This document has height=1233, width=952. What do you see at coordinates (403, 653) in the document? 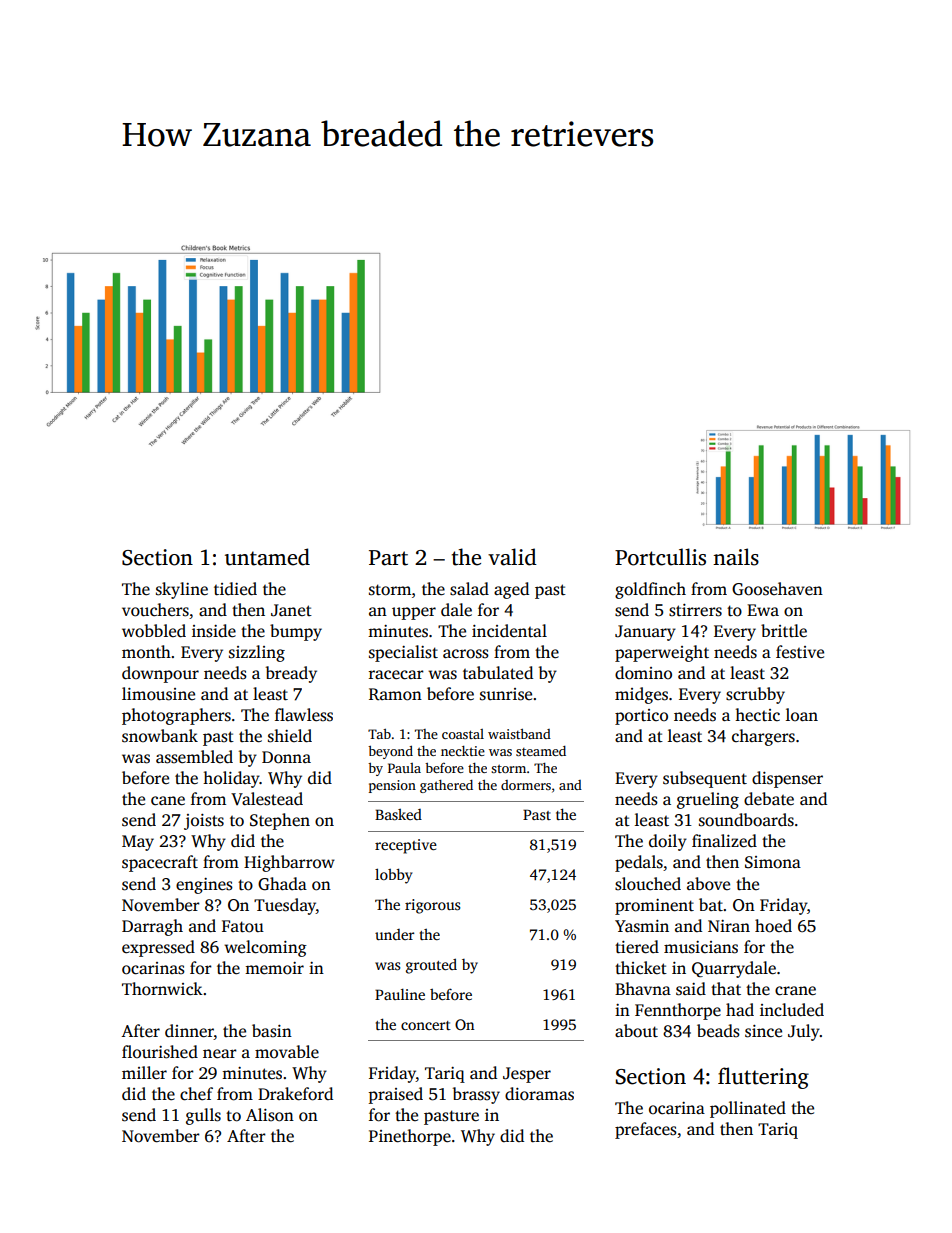
I see `specialist` at bounding box center [403, 653].
